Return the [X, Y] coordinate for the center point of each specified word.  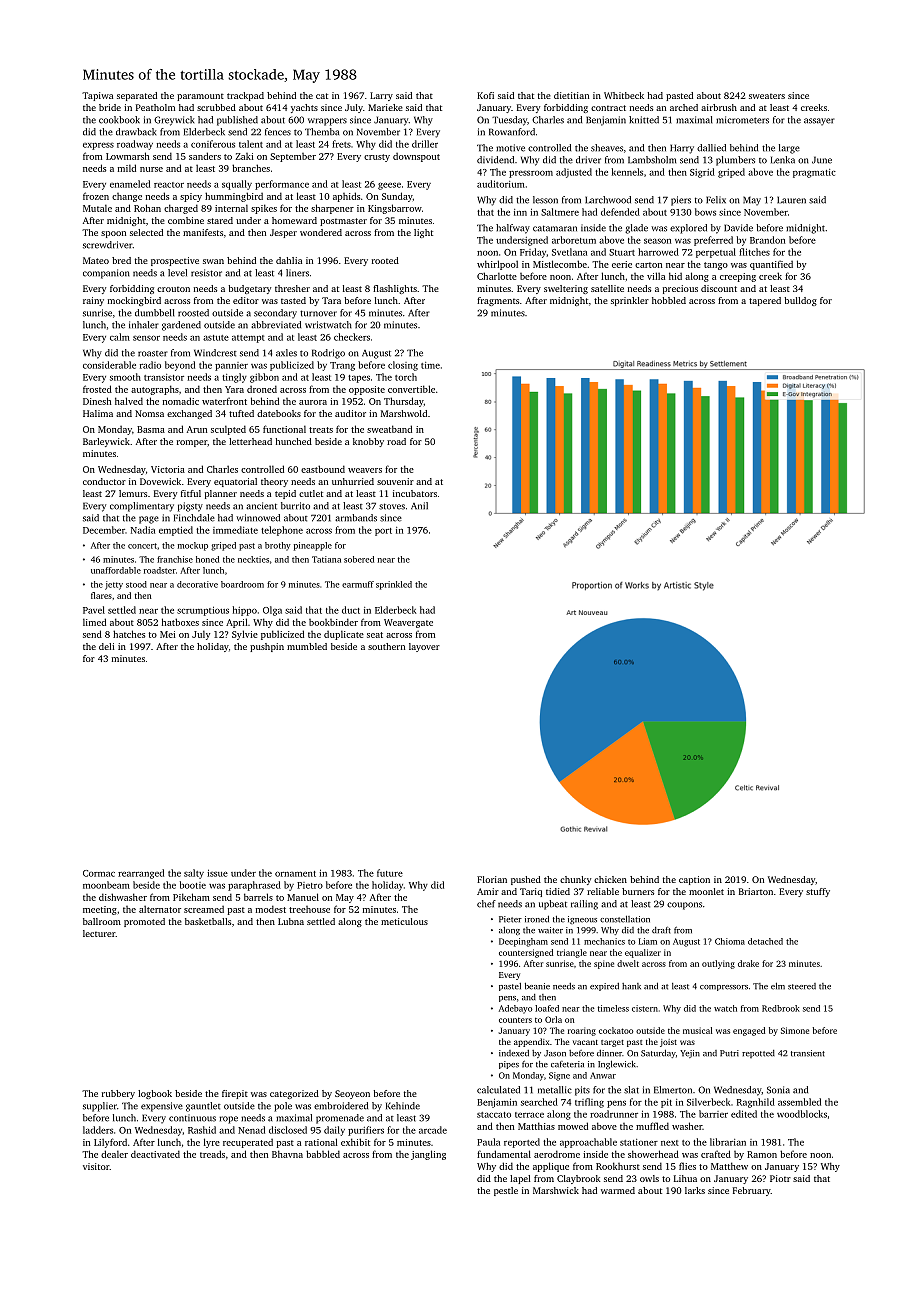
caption [694, 880]
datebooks [279, 413]
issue [217, 873]
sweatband [389, 429]
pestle [506, 1191]
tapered [765, 301]
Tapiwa [97, 96]
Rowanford [512, 132]
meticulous [404, 921]
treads [212, 1154]
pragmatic [814, 173]
